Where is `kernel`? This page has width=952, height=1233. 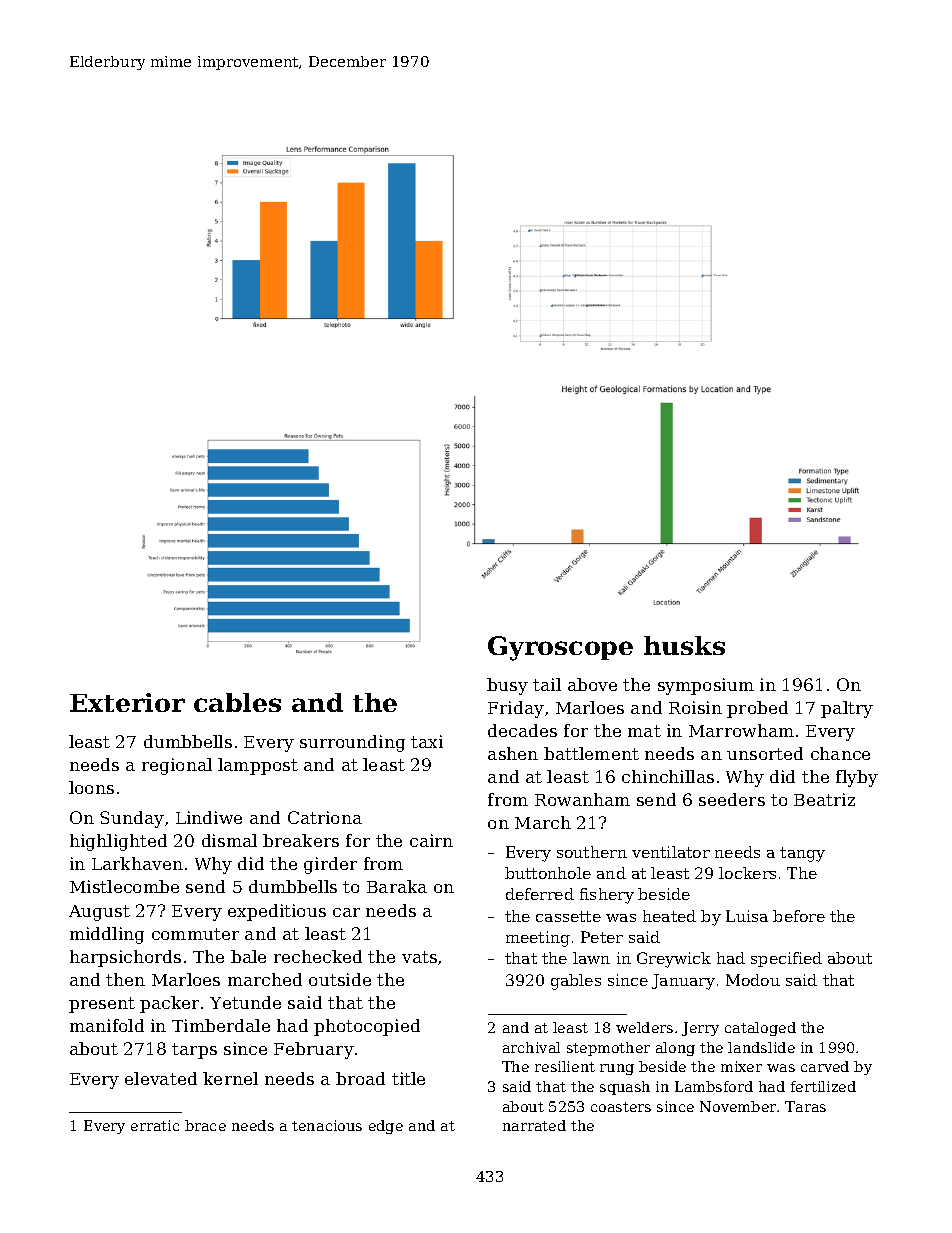 kernel is located at coordinates (230, 1078).
